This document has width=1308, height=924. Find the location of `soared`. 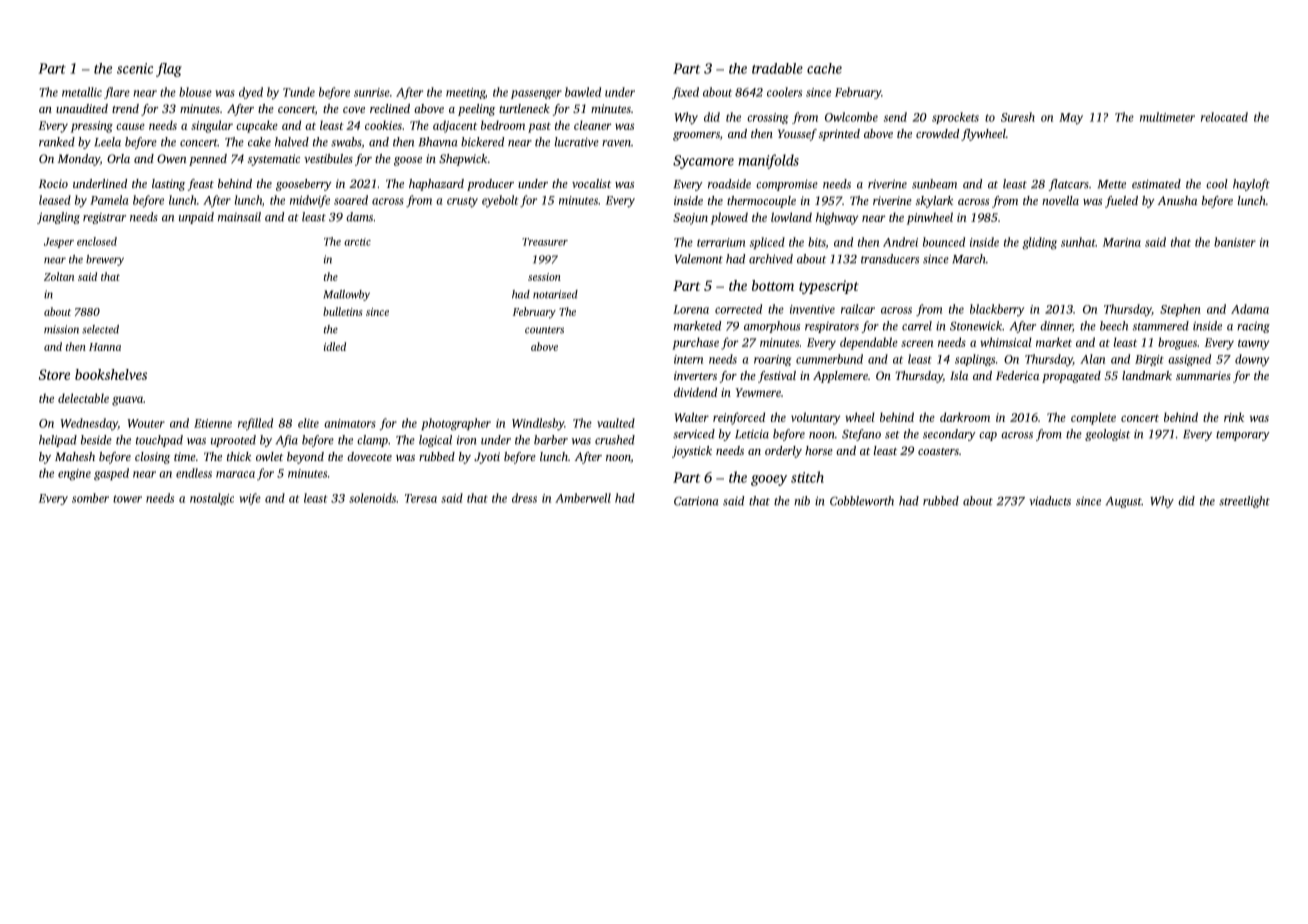

soared is located at coordinates (351, 200).
